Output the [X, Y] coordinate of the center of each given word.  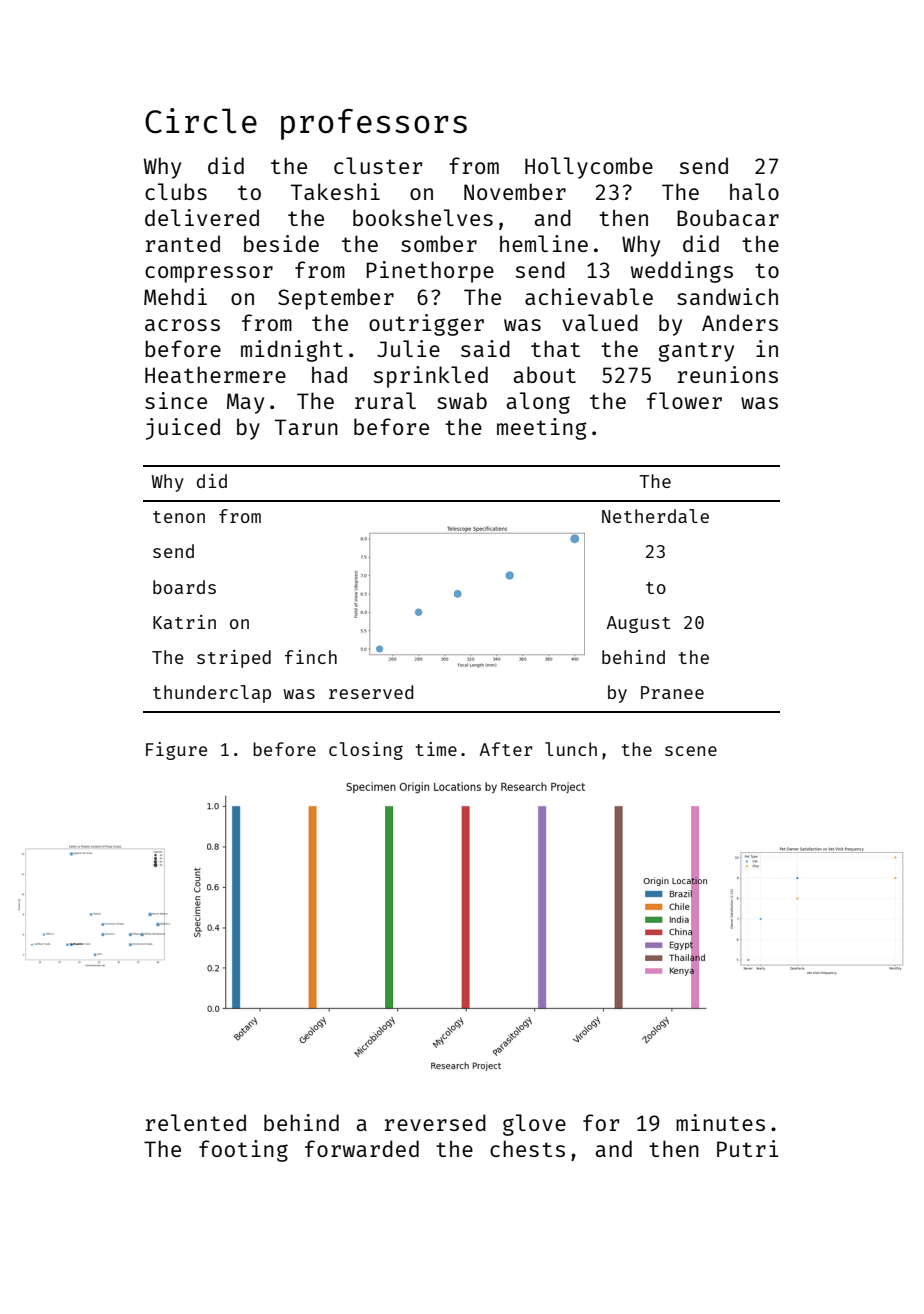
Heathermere [215, 374]
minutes [720, 1122]
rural [385, 400]
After [506, 749]
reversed [435, 1122]
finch [311, 657]
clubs [176, 191]
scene [691, 751]
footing [243, 1151]
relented [196, 1122]
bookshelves [423, 217]
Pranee [672, 692]
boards [184, 587]
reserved [371, 692]
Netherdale [655, 516]
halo [754, 191]
